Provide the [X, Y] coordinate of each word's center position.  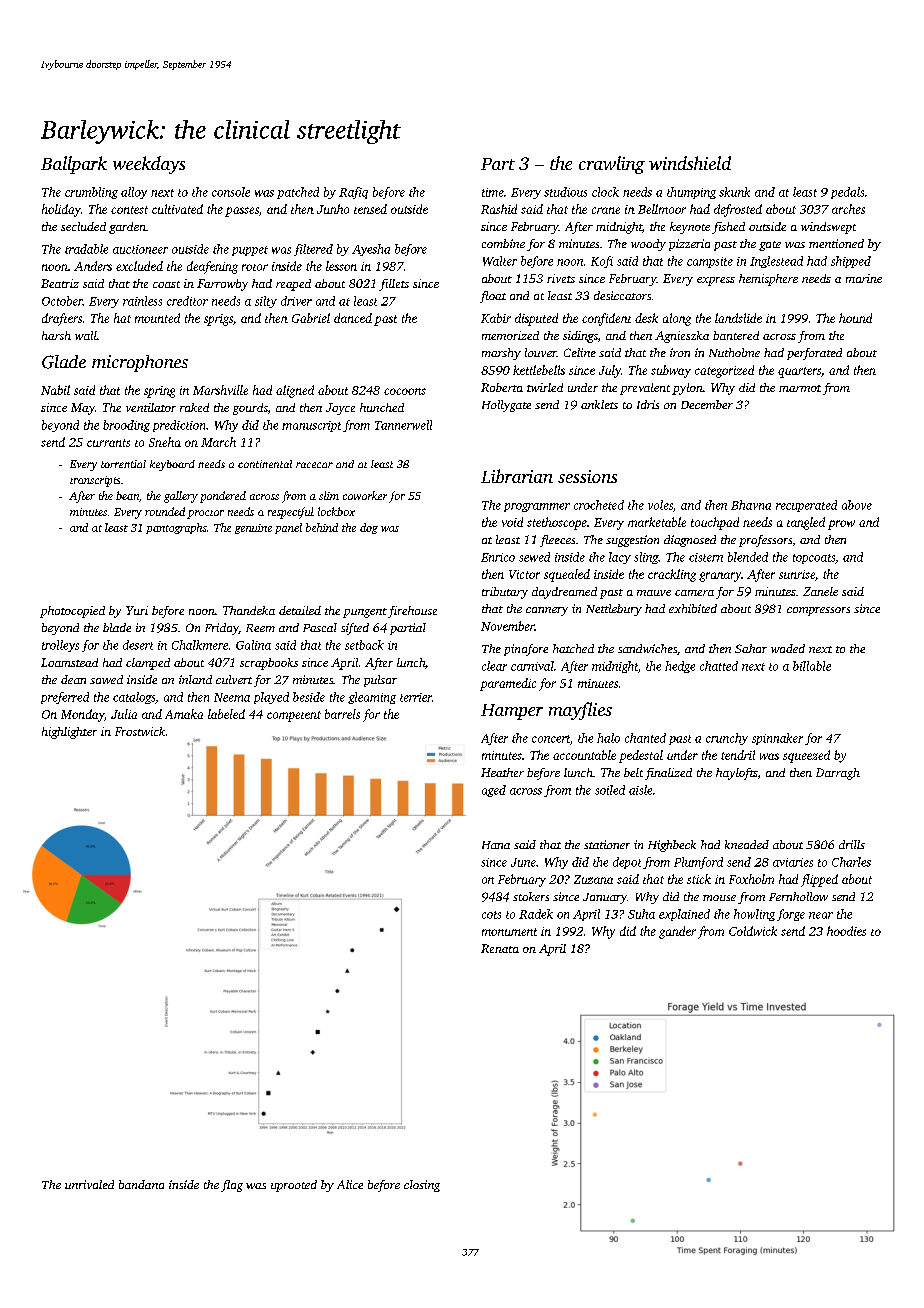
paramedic [508, 684]
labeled [226, 714]
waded [788, 648]
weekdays [149, 165]
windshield [690, 163]
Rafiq [353, 193]
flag [232, 1186]
